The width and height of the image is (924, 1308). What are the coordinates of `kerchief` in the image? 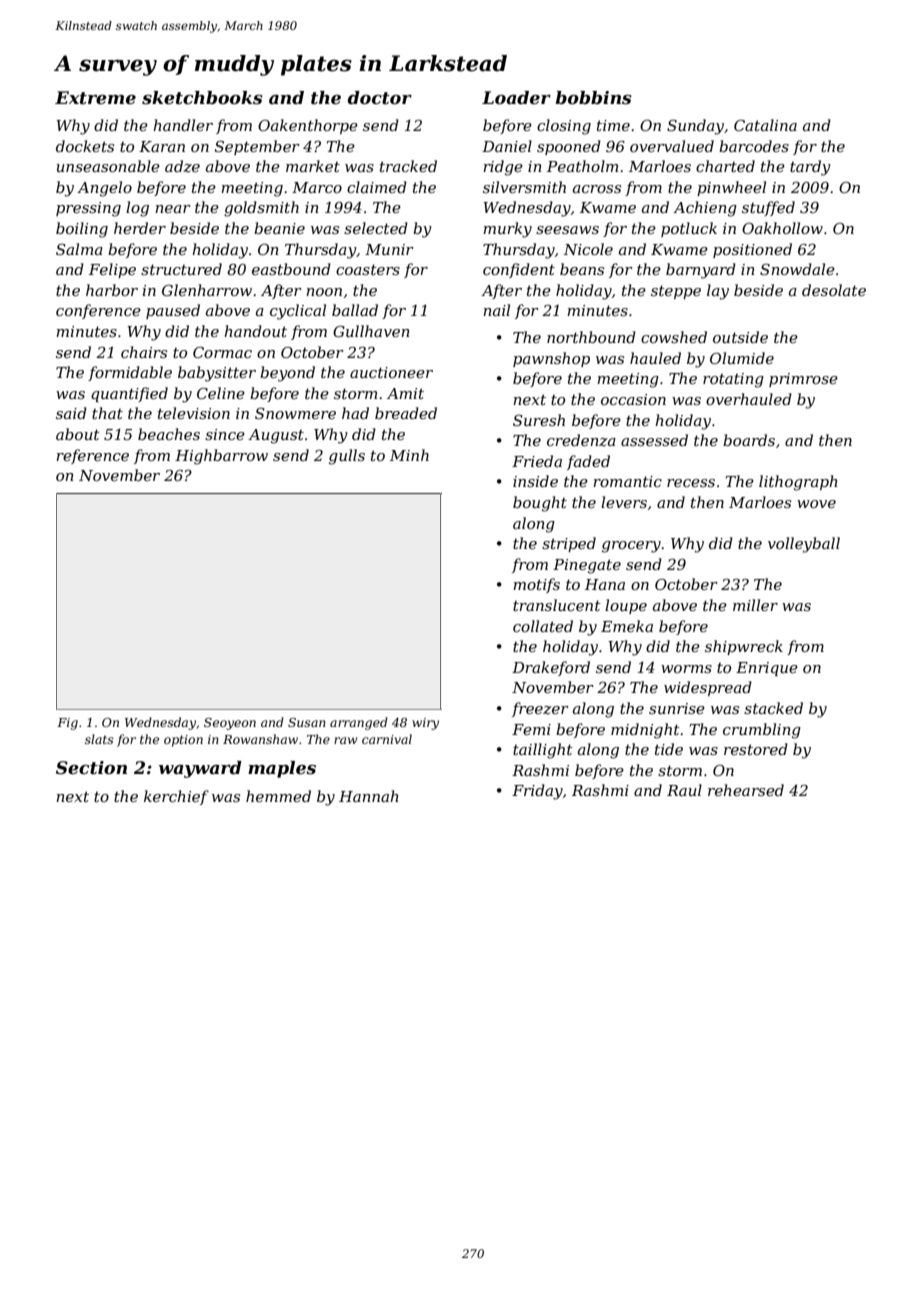 It's located at (176, 797).
